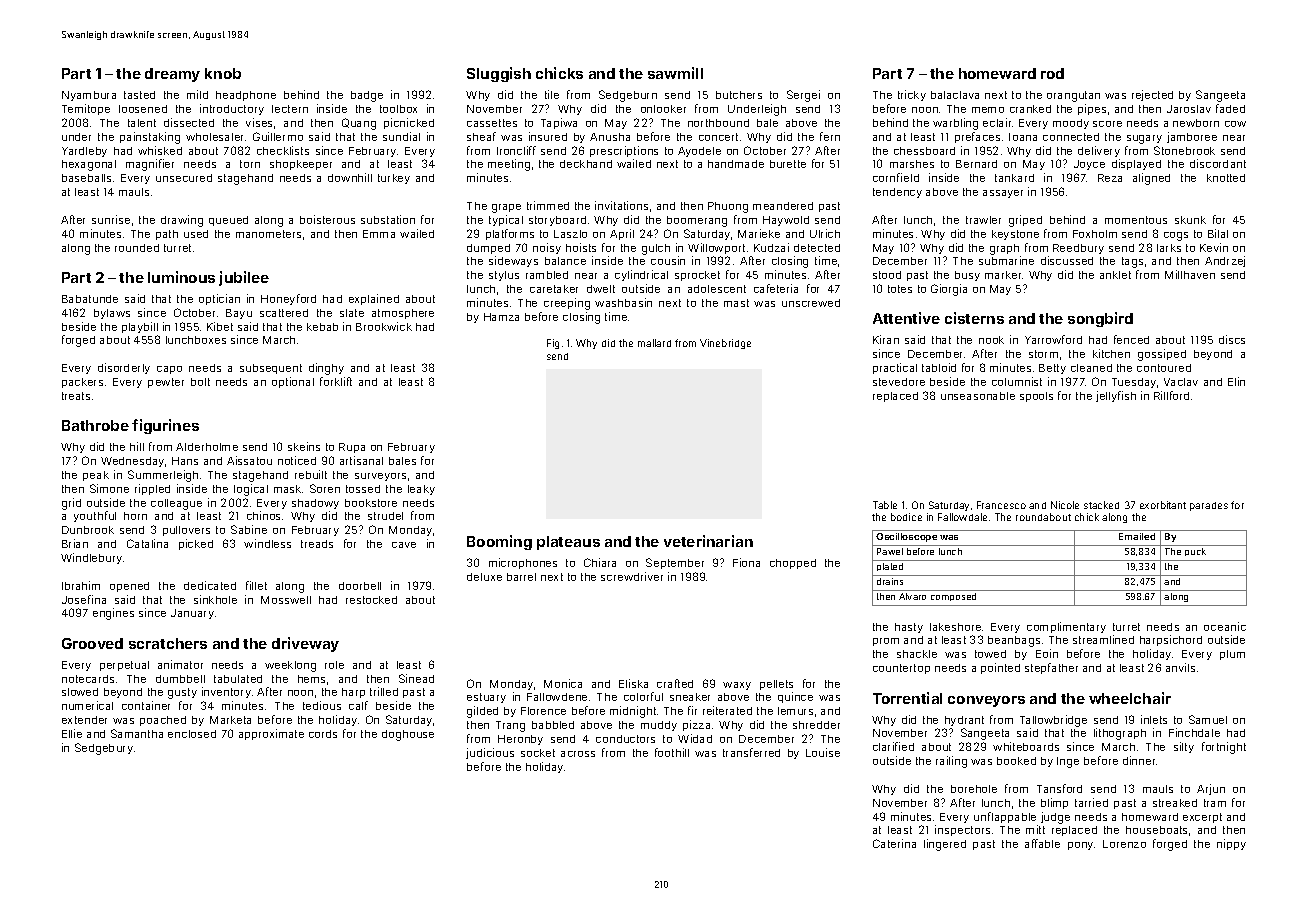 Image resolution: width=1308 pixels, height=924 pixels. Describe the element at coordinates (1136, 220) in the screenshot. I see `momentous` at that location.
